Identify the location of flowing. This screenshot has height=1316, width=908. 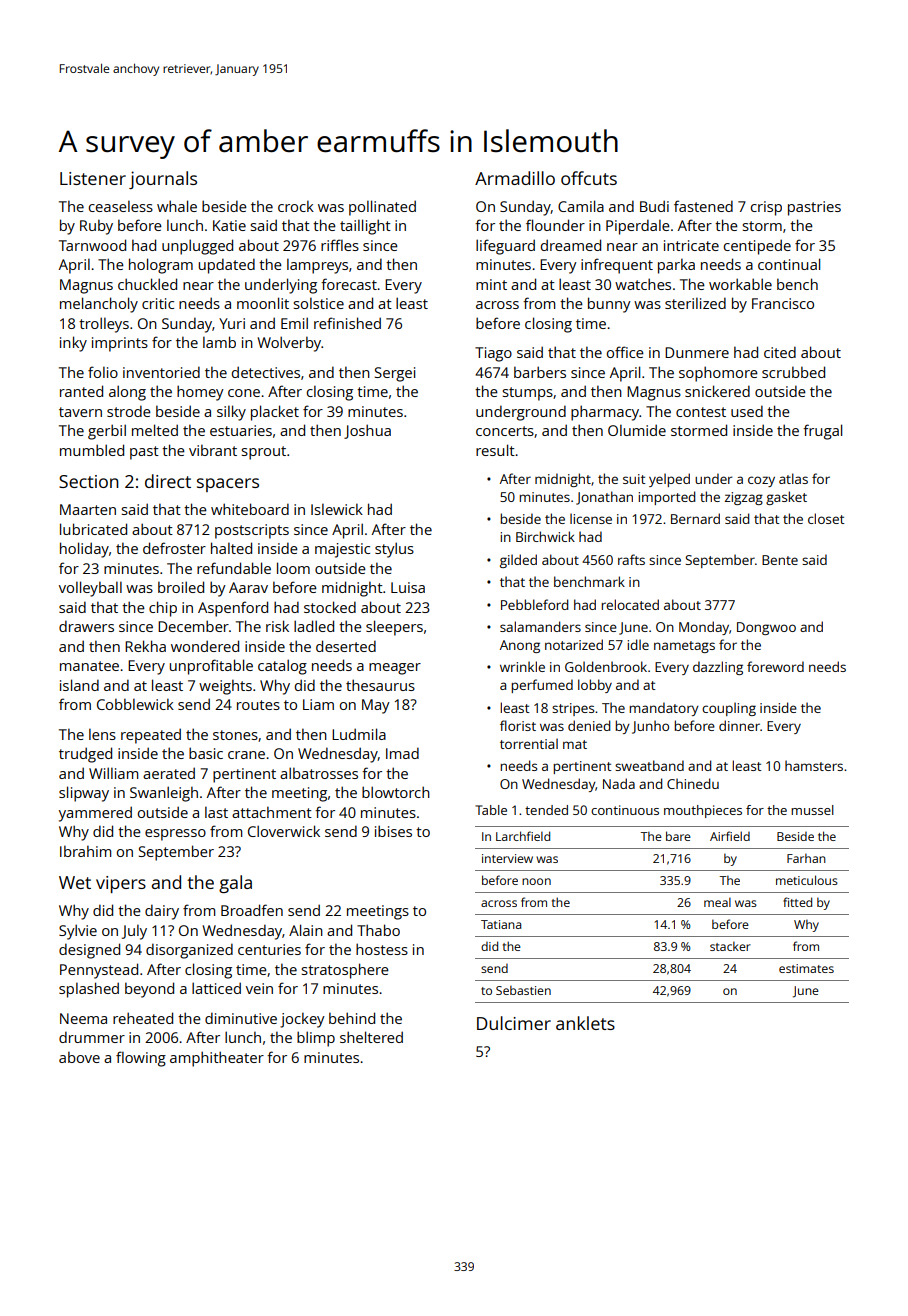
(141, 1059).
